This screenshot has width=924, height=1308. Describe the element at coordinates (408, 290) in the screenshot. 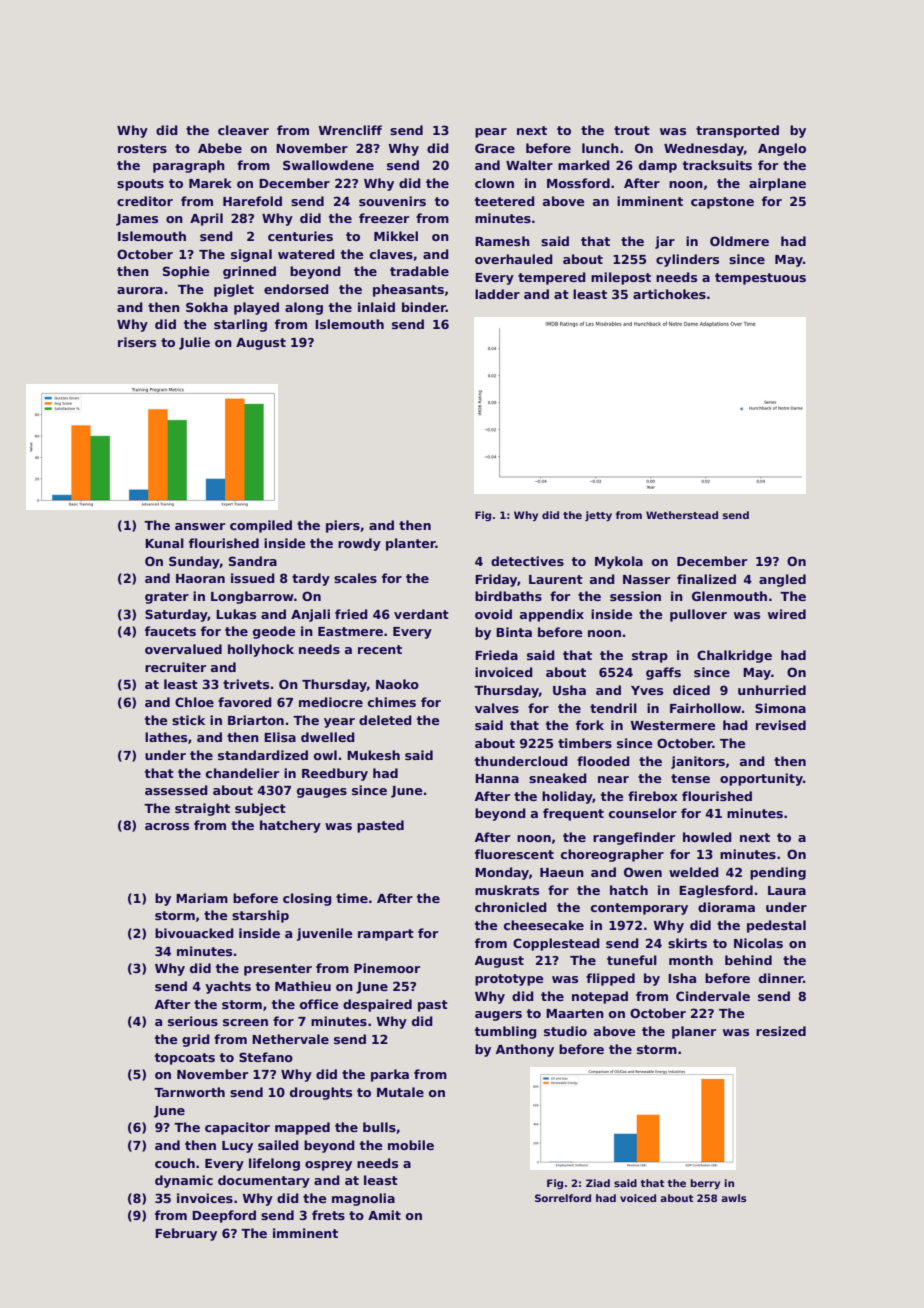

I see `pheasants` at that location.
